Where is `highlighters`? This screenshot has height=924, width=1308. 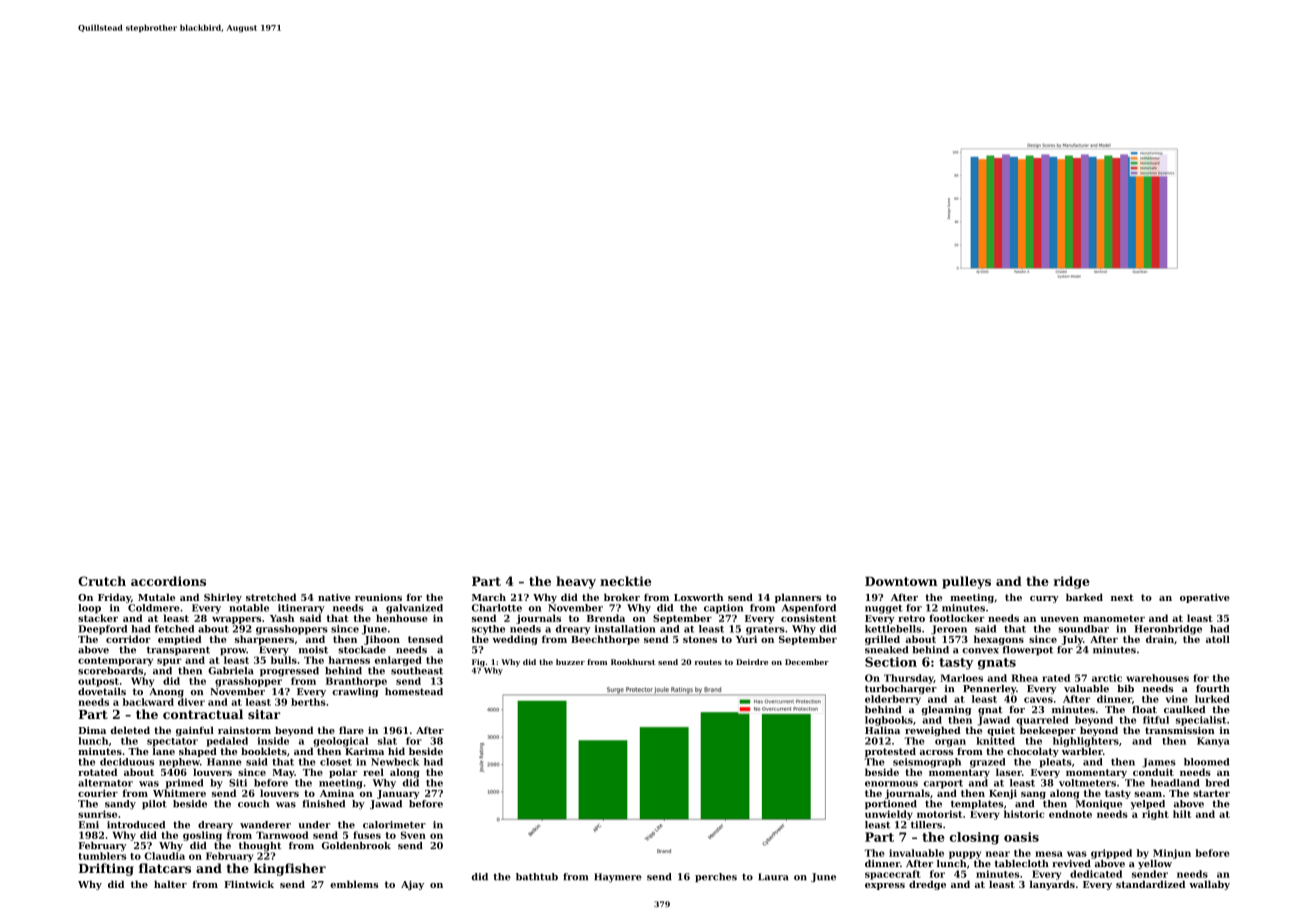 highlighters is located at coordinates (1086, 742).
